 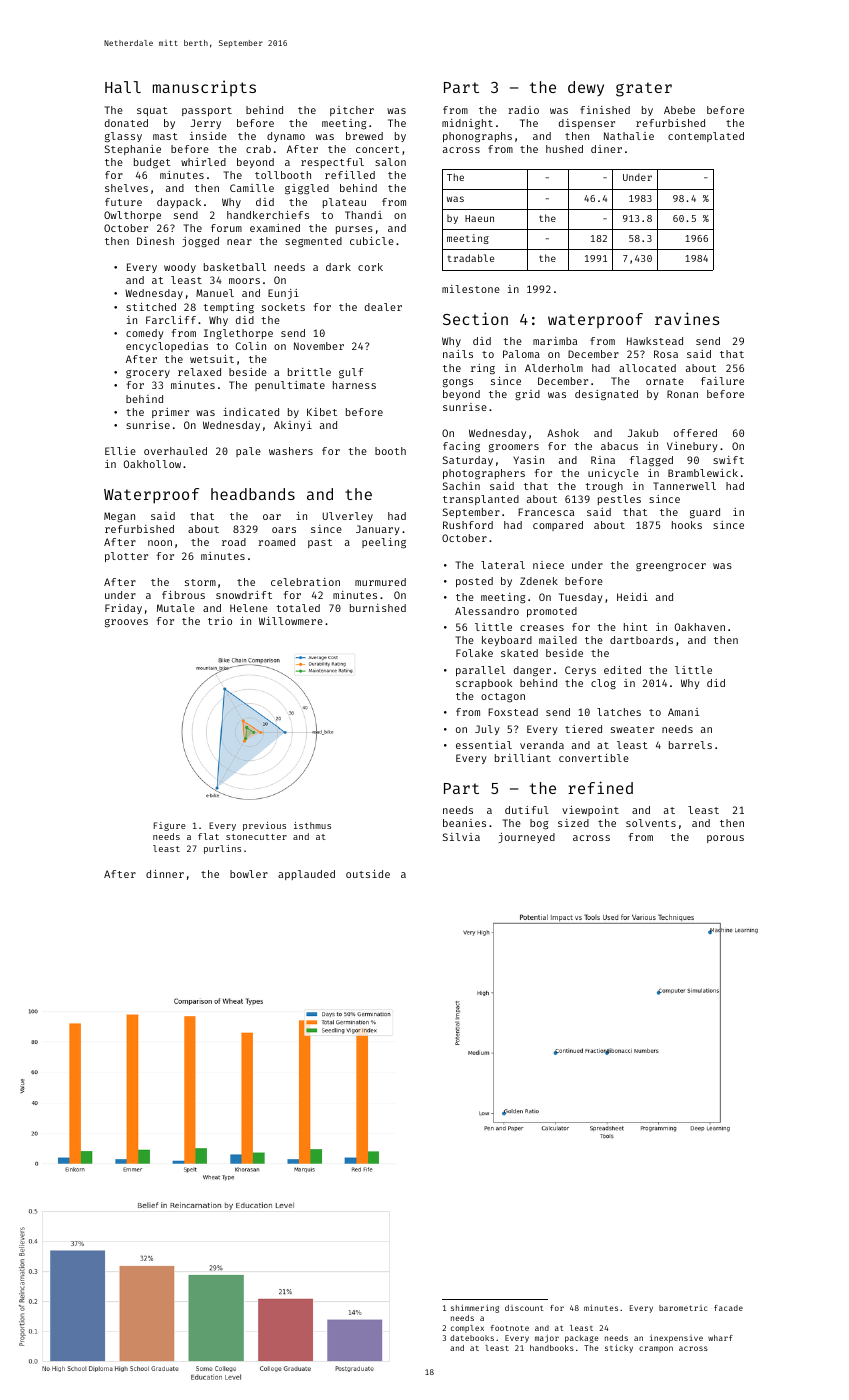 What do you see at coordinates (352, 111) in the screenshot?
I see `pitcher` at bounding box center [352, 111].
